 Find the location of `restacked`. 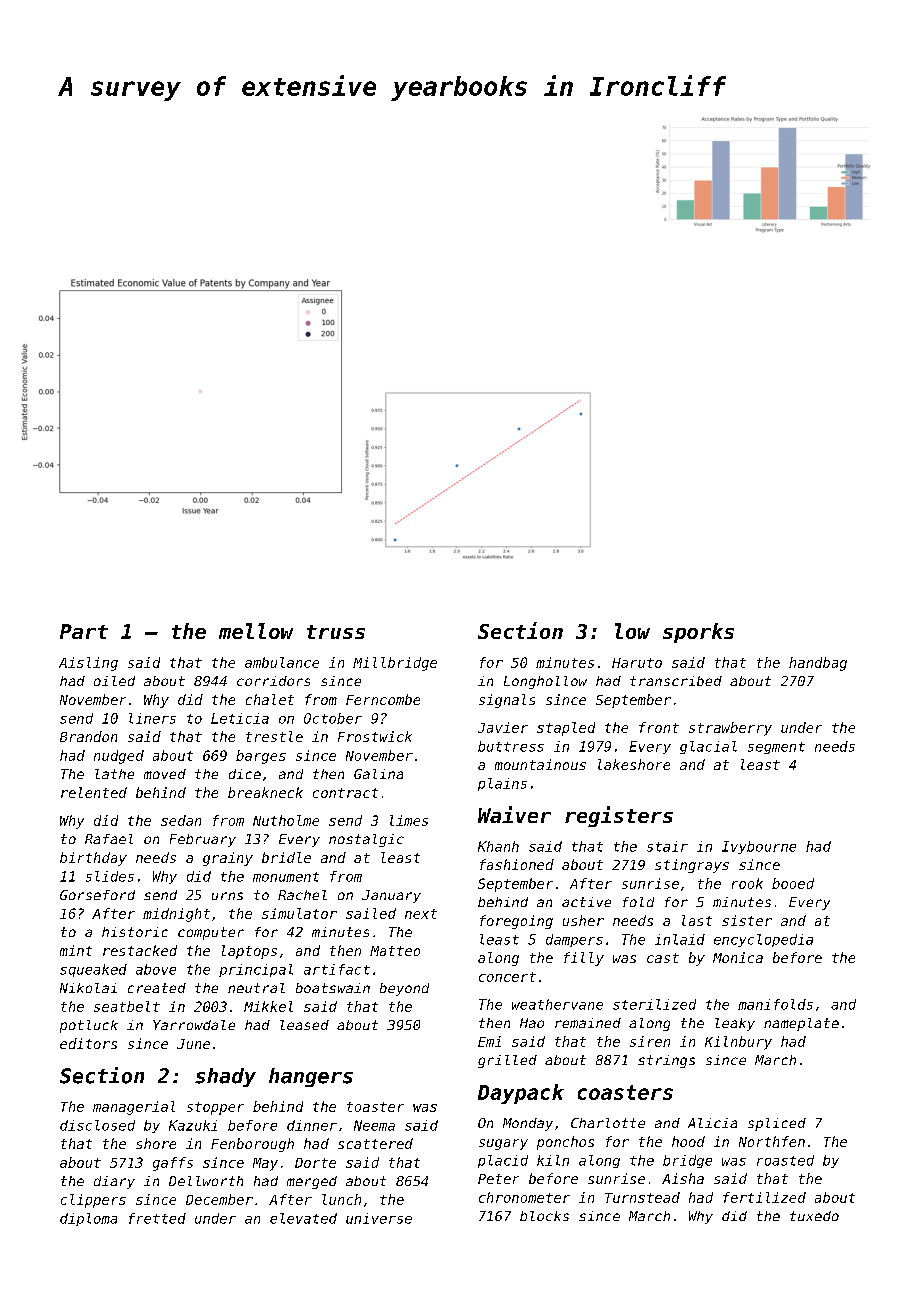

restacked is located at coordinates (140, 950).
